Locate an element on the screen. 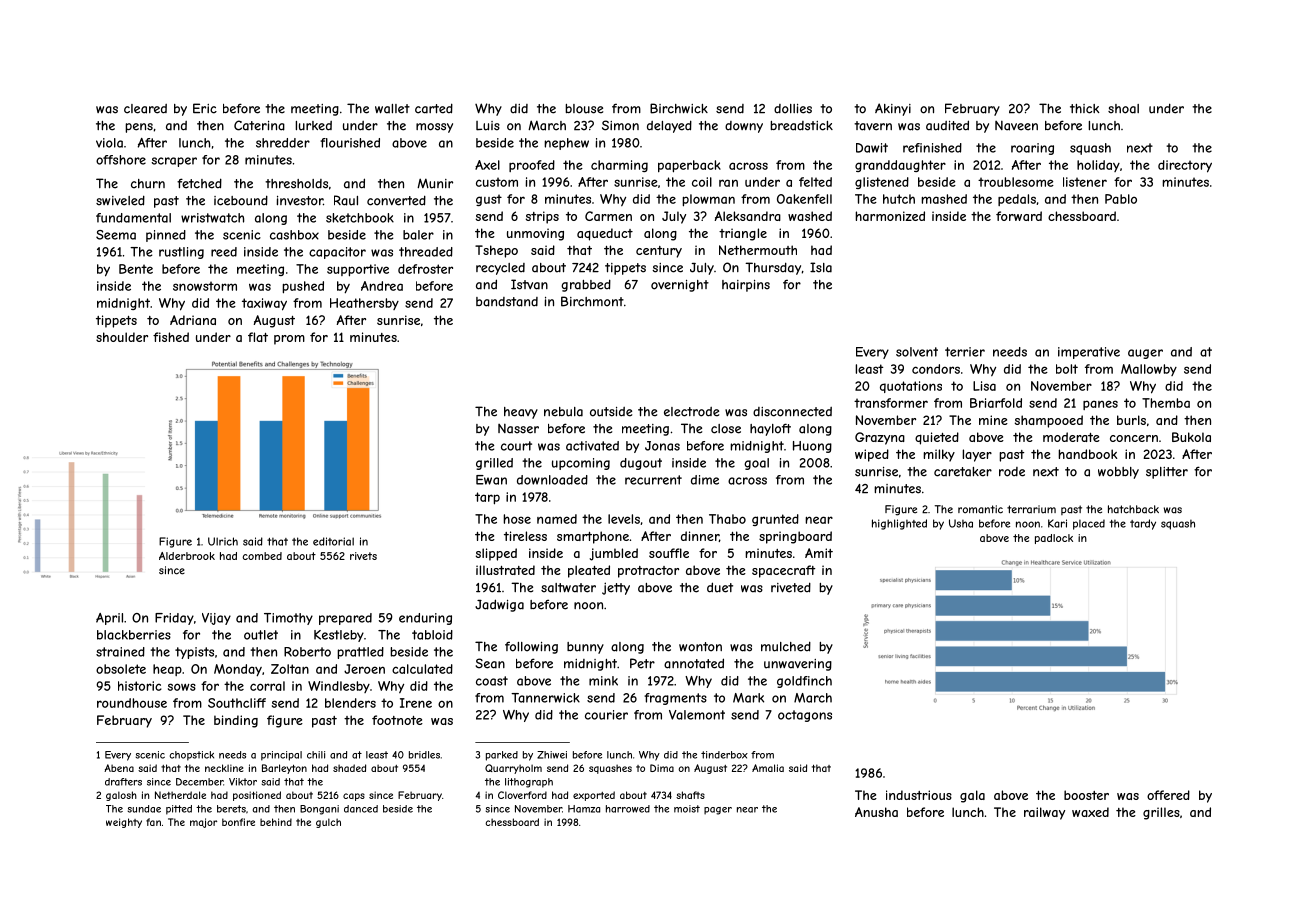 The width and height of the screenshot is (1308, 924). offered is located at coordinates (1168, 795).
